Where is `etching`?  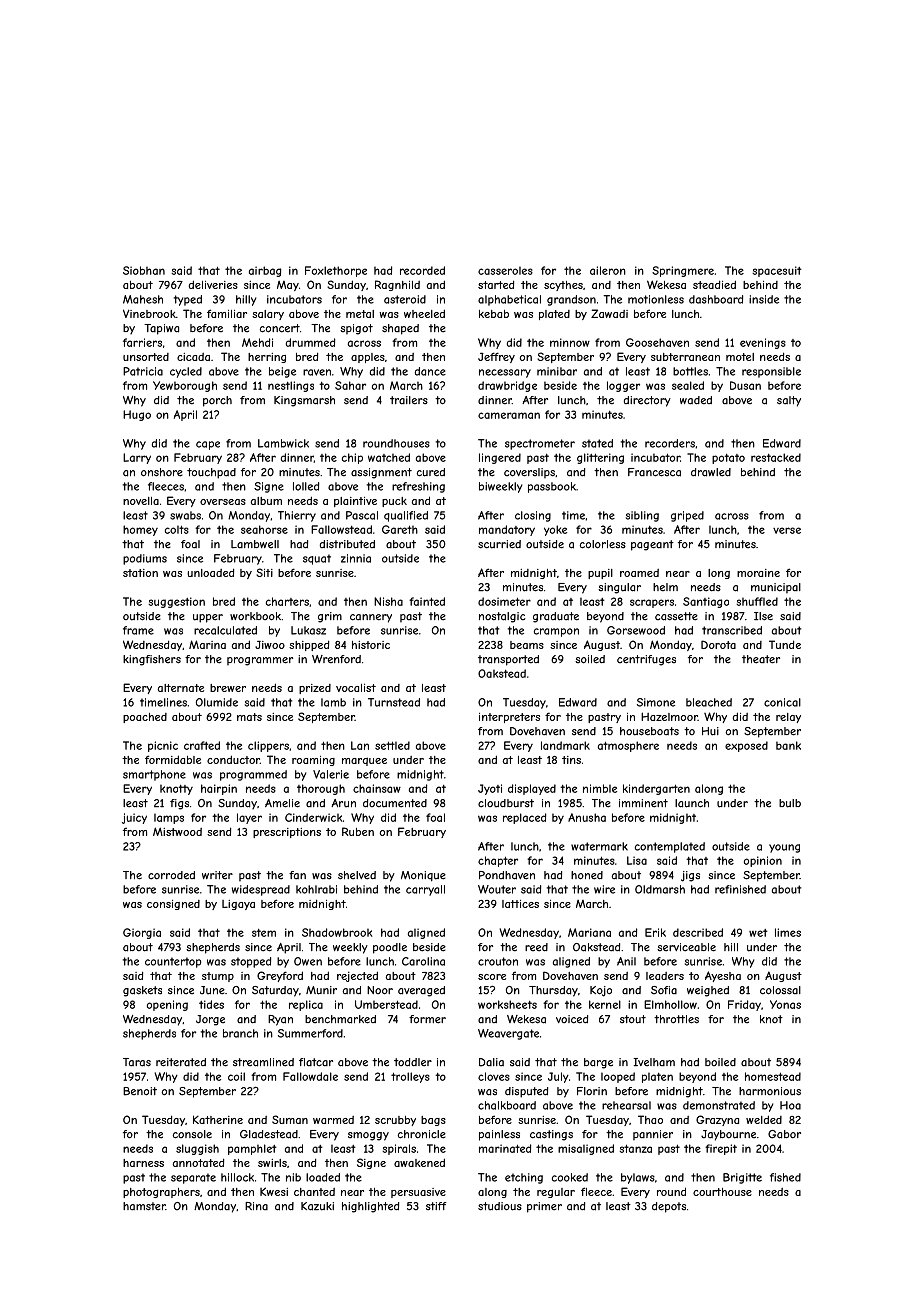
etching is located at coordinates (524, 1178).
